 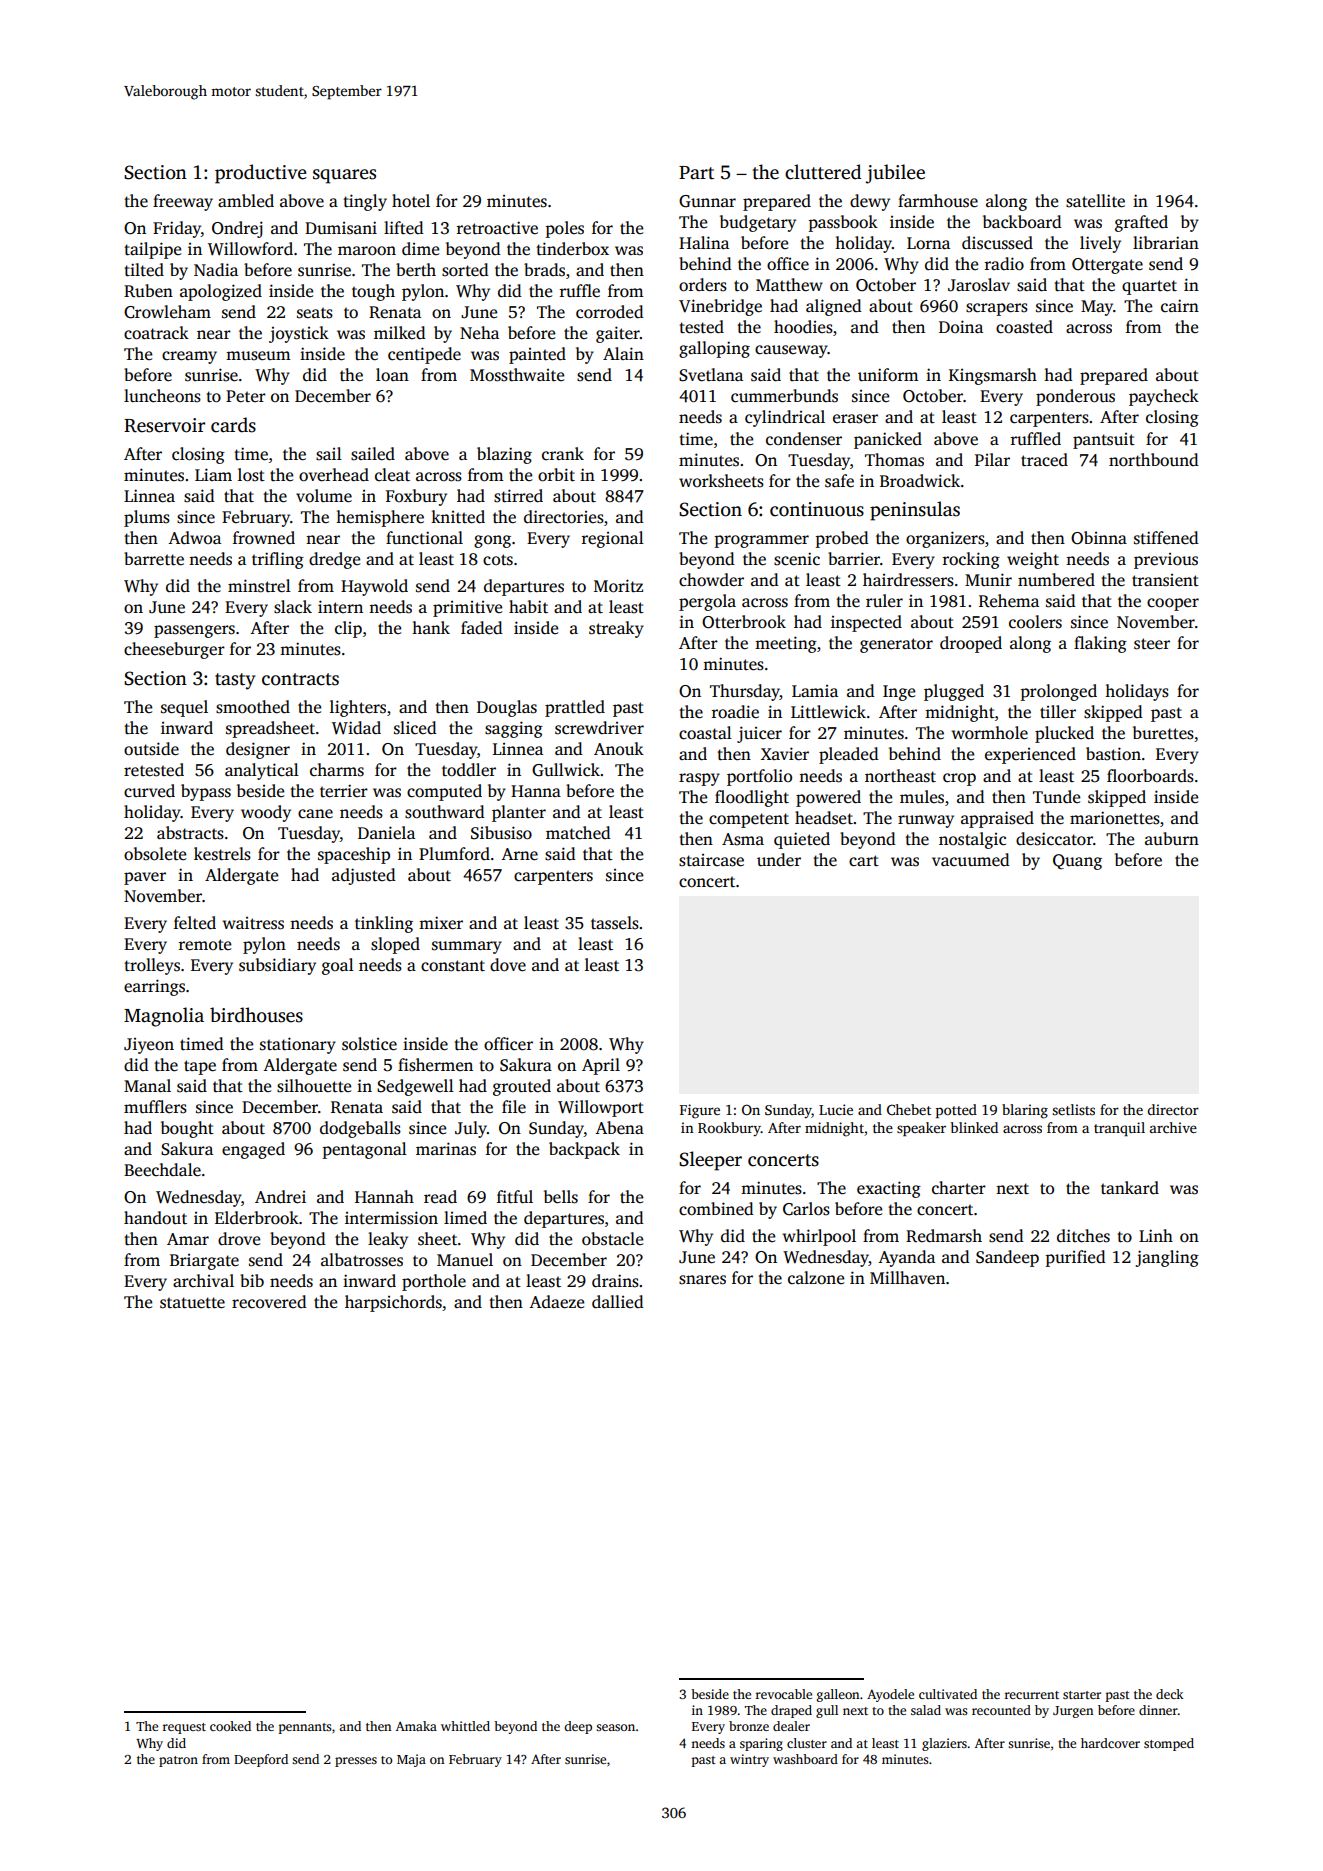 I want to click on northeast, so click(x=900, y=776).
